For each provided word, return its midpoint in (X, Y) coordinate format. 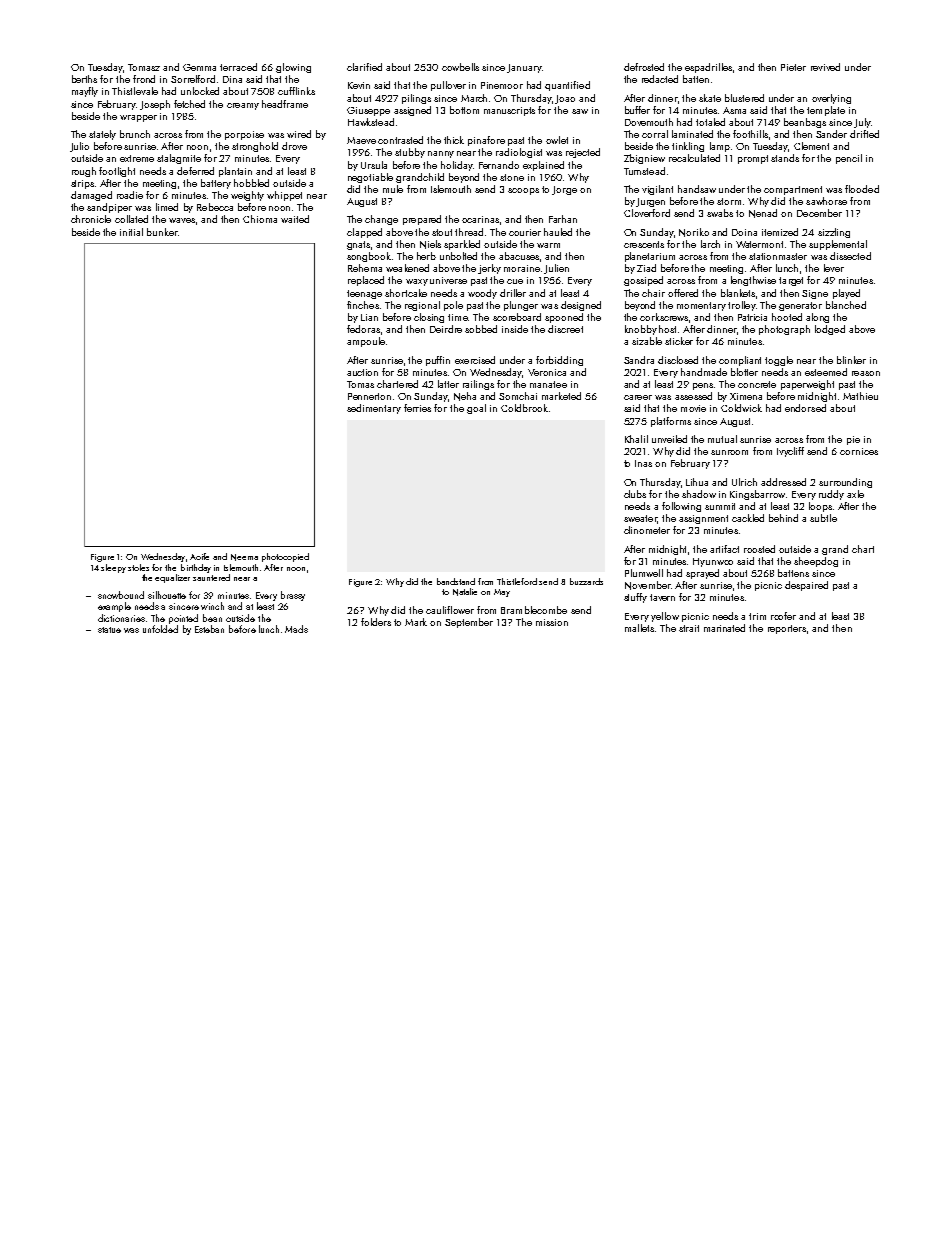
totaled (710, 122)
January (524, 68)
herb (426, 256)
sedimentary (374, 409)
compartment (793, 190)
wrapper (138, 118)
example (114, 607)
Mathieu (860, 396)
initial (131, 232)
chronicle (91, 219)
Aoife (199, 556)
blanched (846, 305)
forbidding (559, 361)
